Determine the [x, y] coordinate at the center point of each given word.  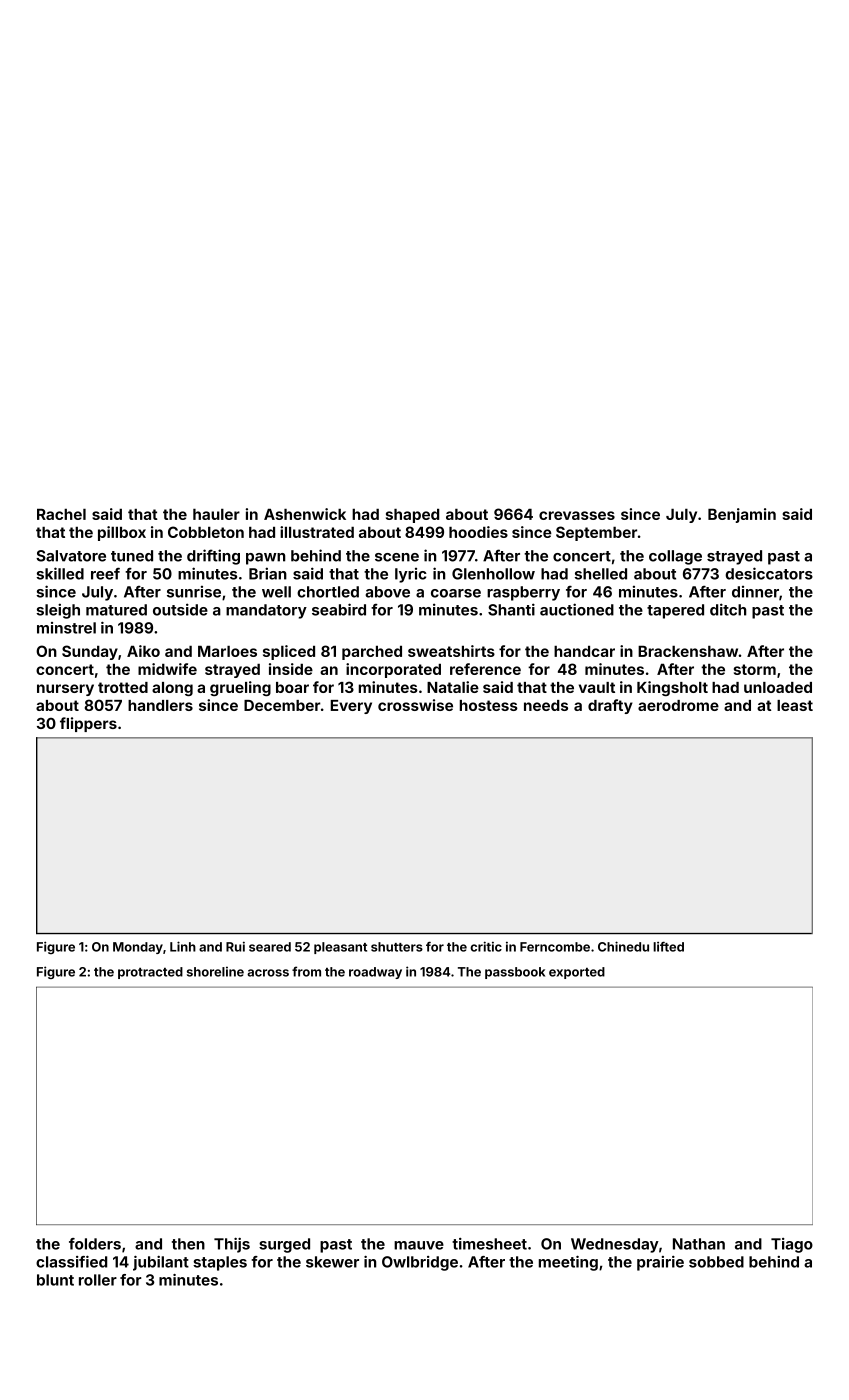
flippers [88, 724]
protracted [150, 973]
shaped [412, 516]
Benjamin [742, 515]
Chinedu [623, 946]
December [282, 705]
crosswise [415, 705]
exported [577, 973]
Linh [183, 946]
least [795, 705]
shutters [397, 947]
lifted [668, 946]
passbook [515, 973]
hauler [216, 514]
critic [486, 946]
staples [220, 1263]
